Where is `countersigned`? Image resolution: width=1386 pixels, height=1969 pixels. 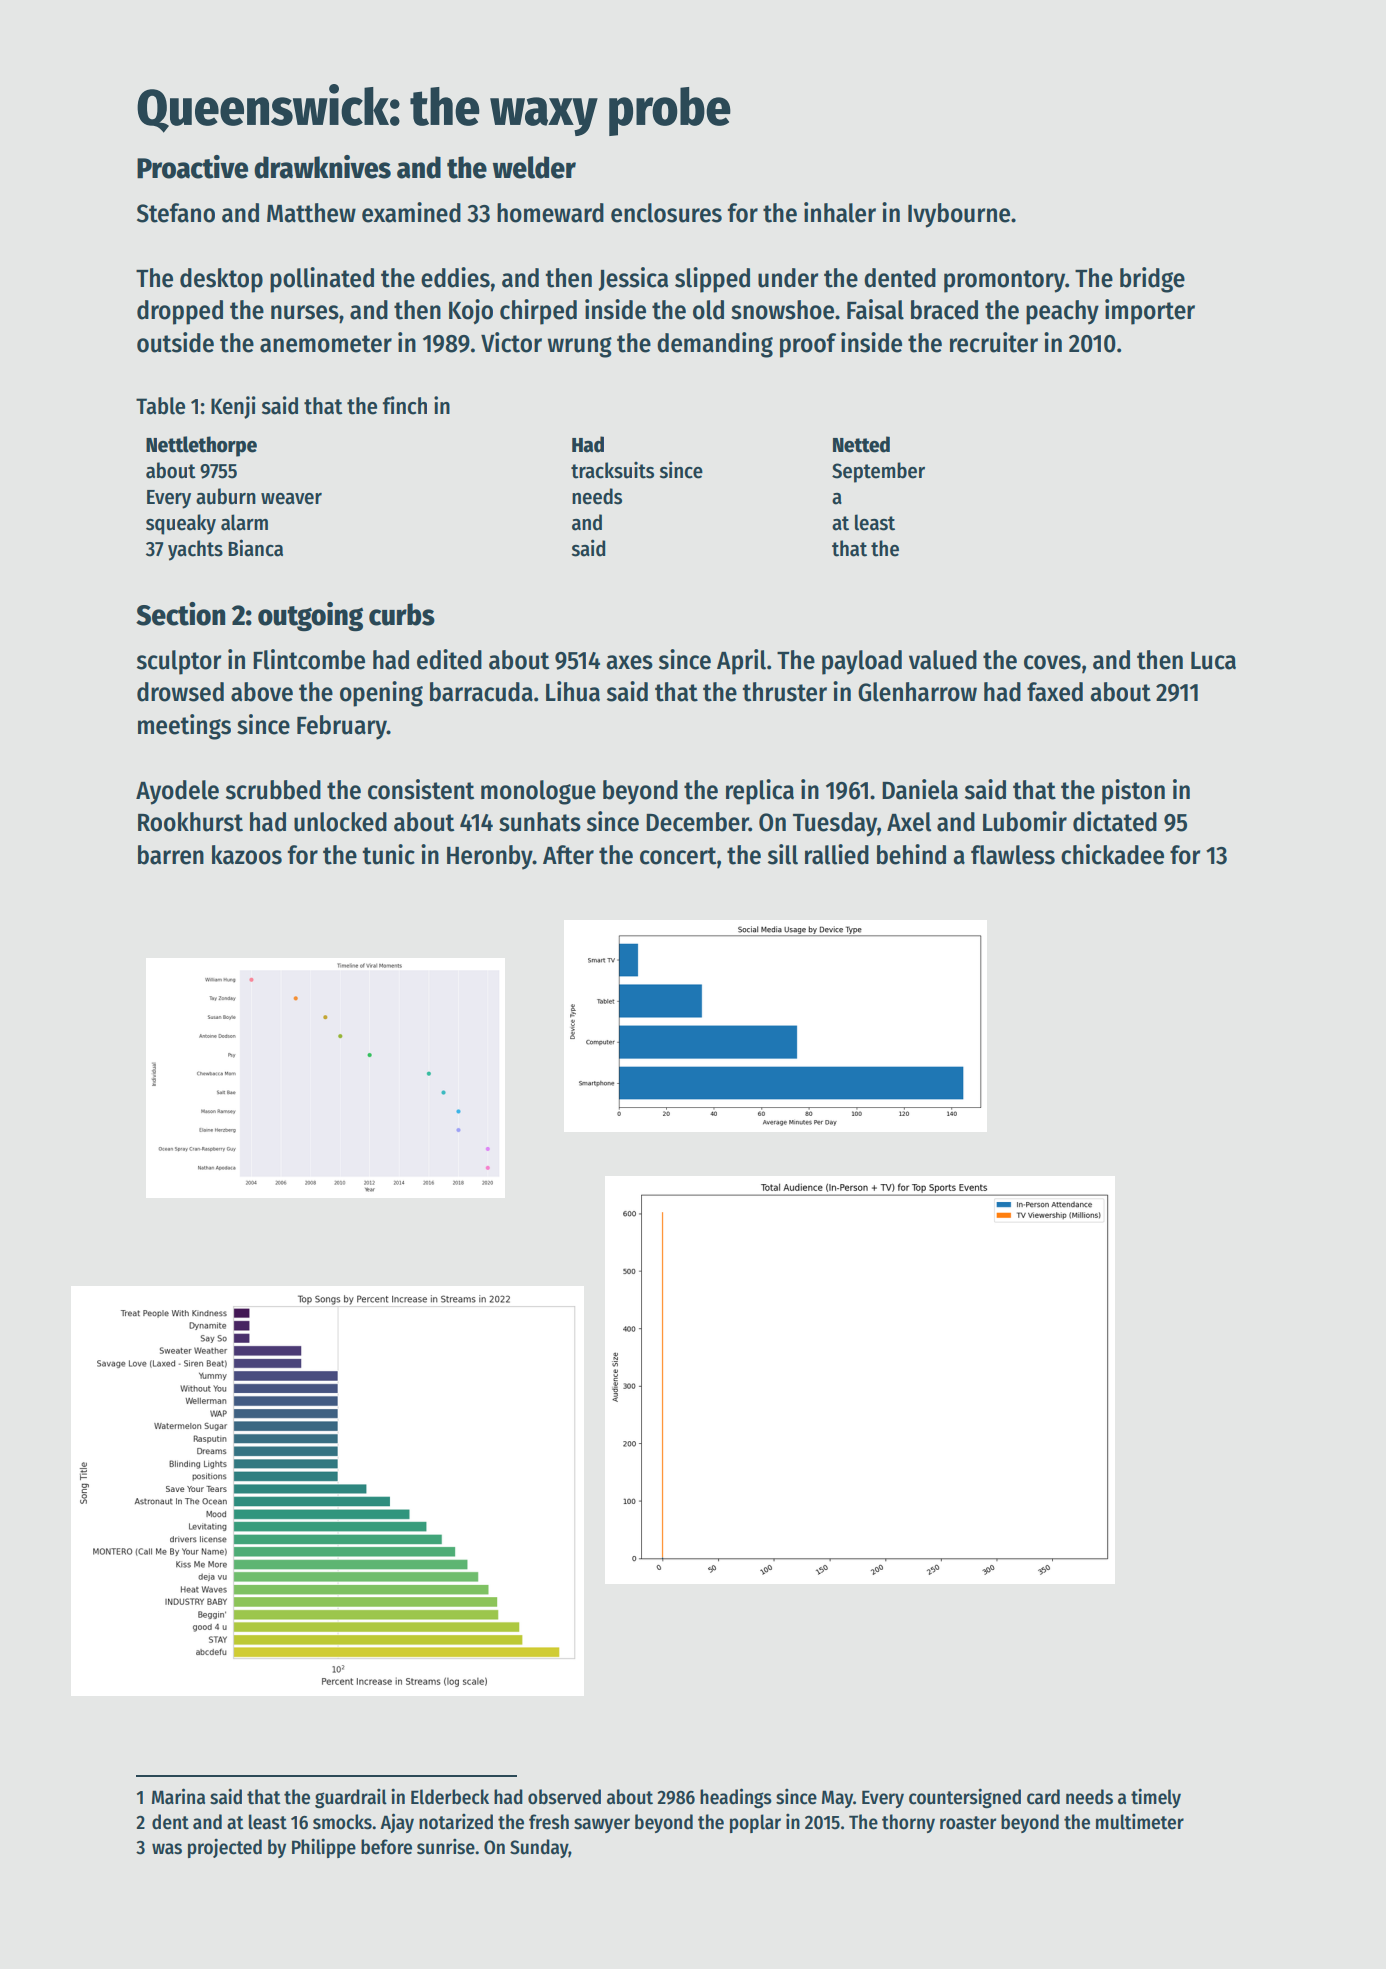
countersigned is located at coordinates (965, 1798).
